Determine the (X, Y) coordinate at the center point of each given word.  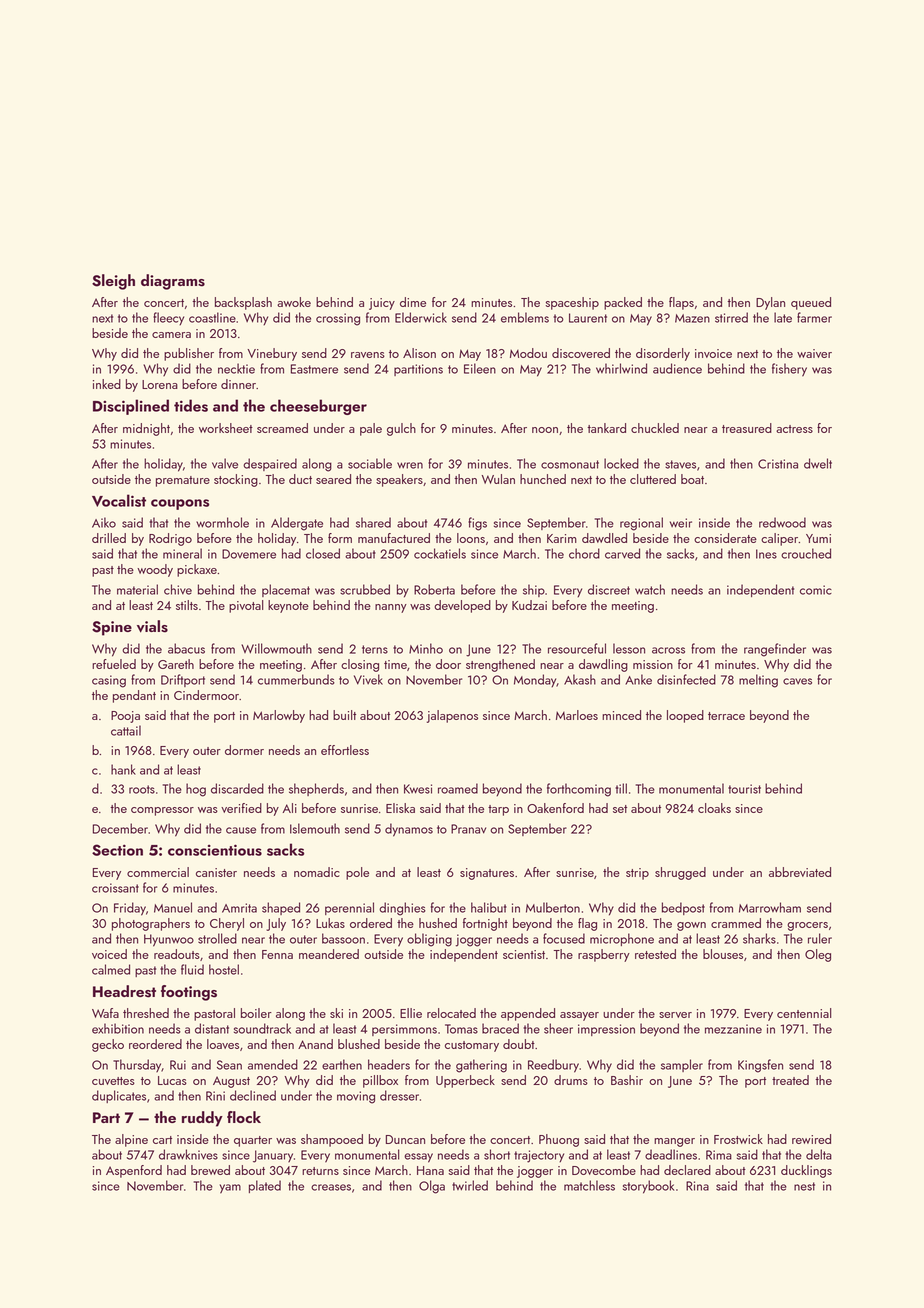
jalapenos (452, 716)
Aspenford (134, 1171)
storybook (648, 1187)
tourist (744, 789)
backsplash (243, 303)
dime (413, 302)
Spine (112, 628)
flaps (681, 303)
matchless (589, 1185)
